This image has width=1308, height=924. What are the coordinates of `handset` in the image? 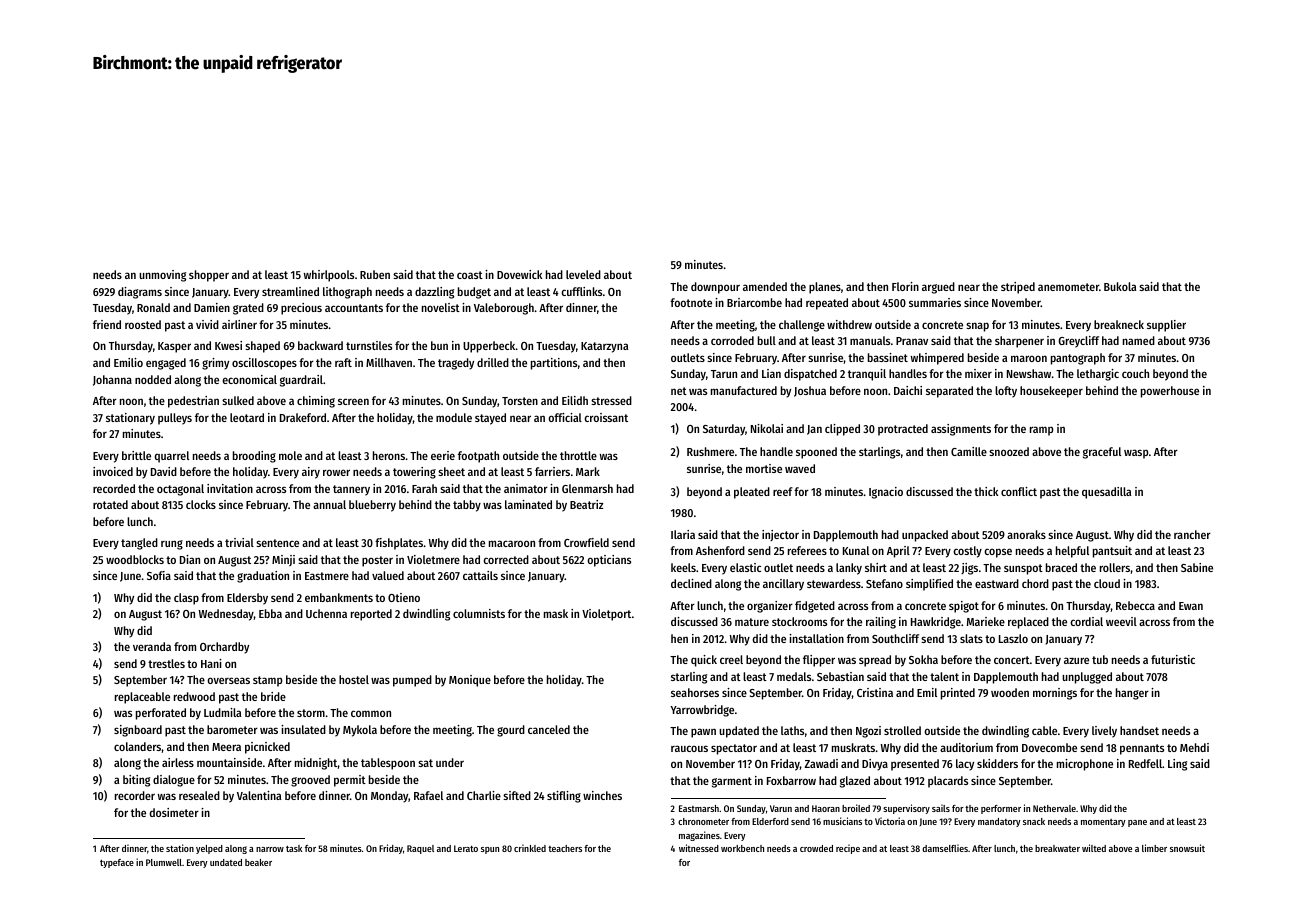 It's located at (1139, 730).
